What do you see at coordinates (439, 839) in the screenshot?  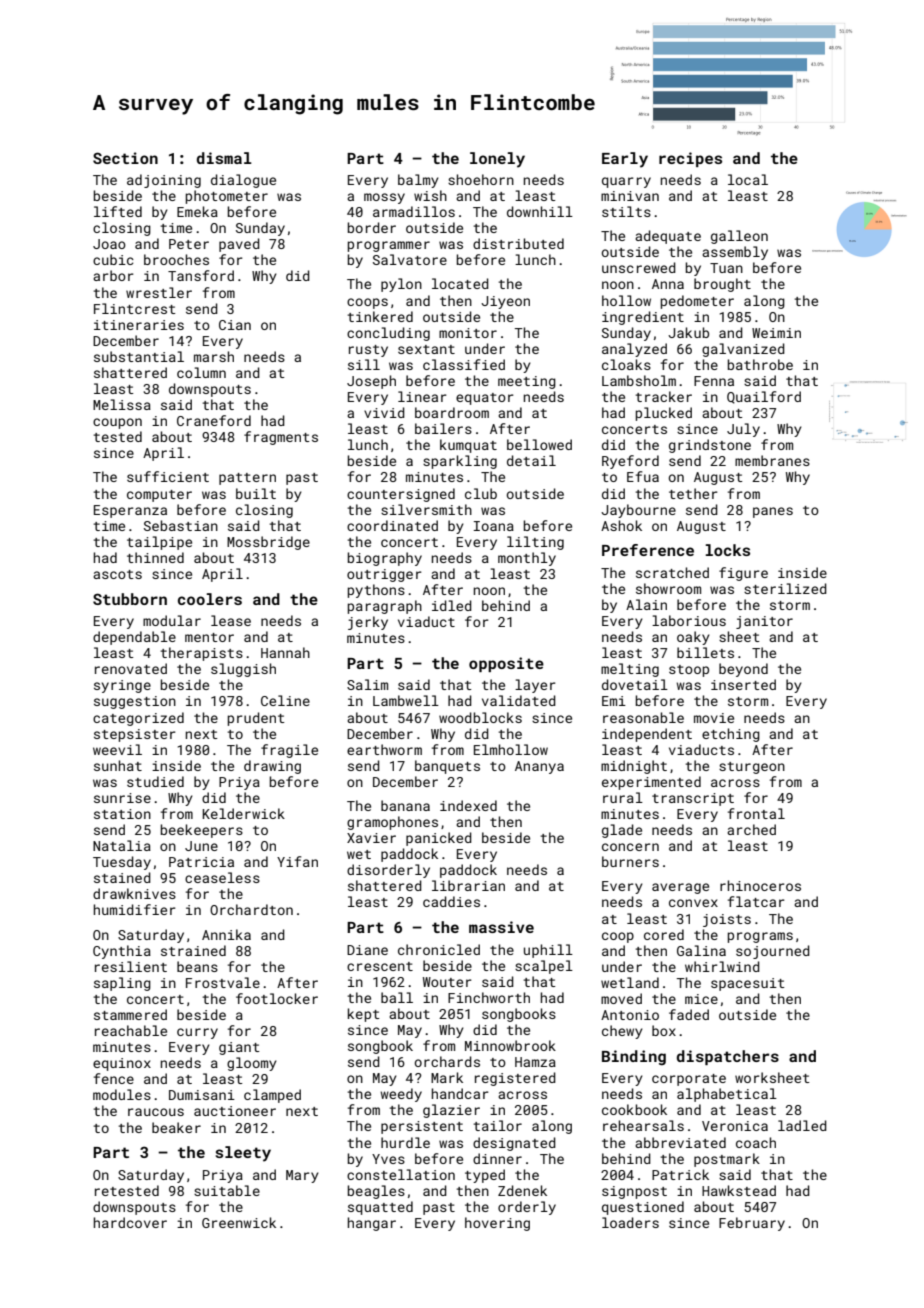 I see `panicked` at bounding box center [439, 839].
